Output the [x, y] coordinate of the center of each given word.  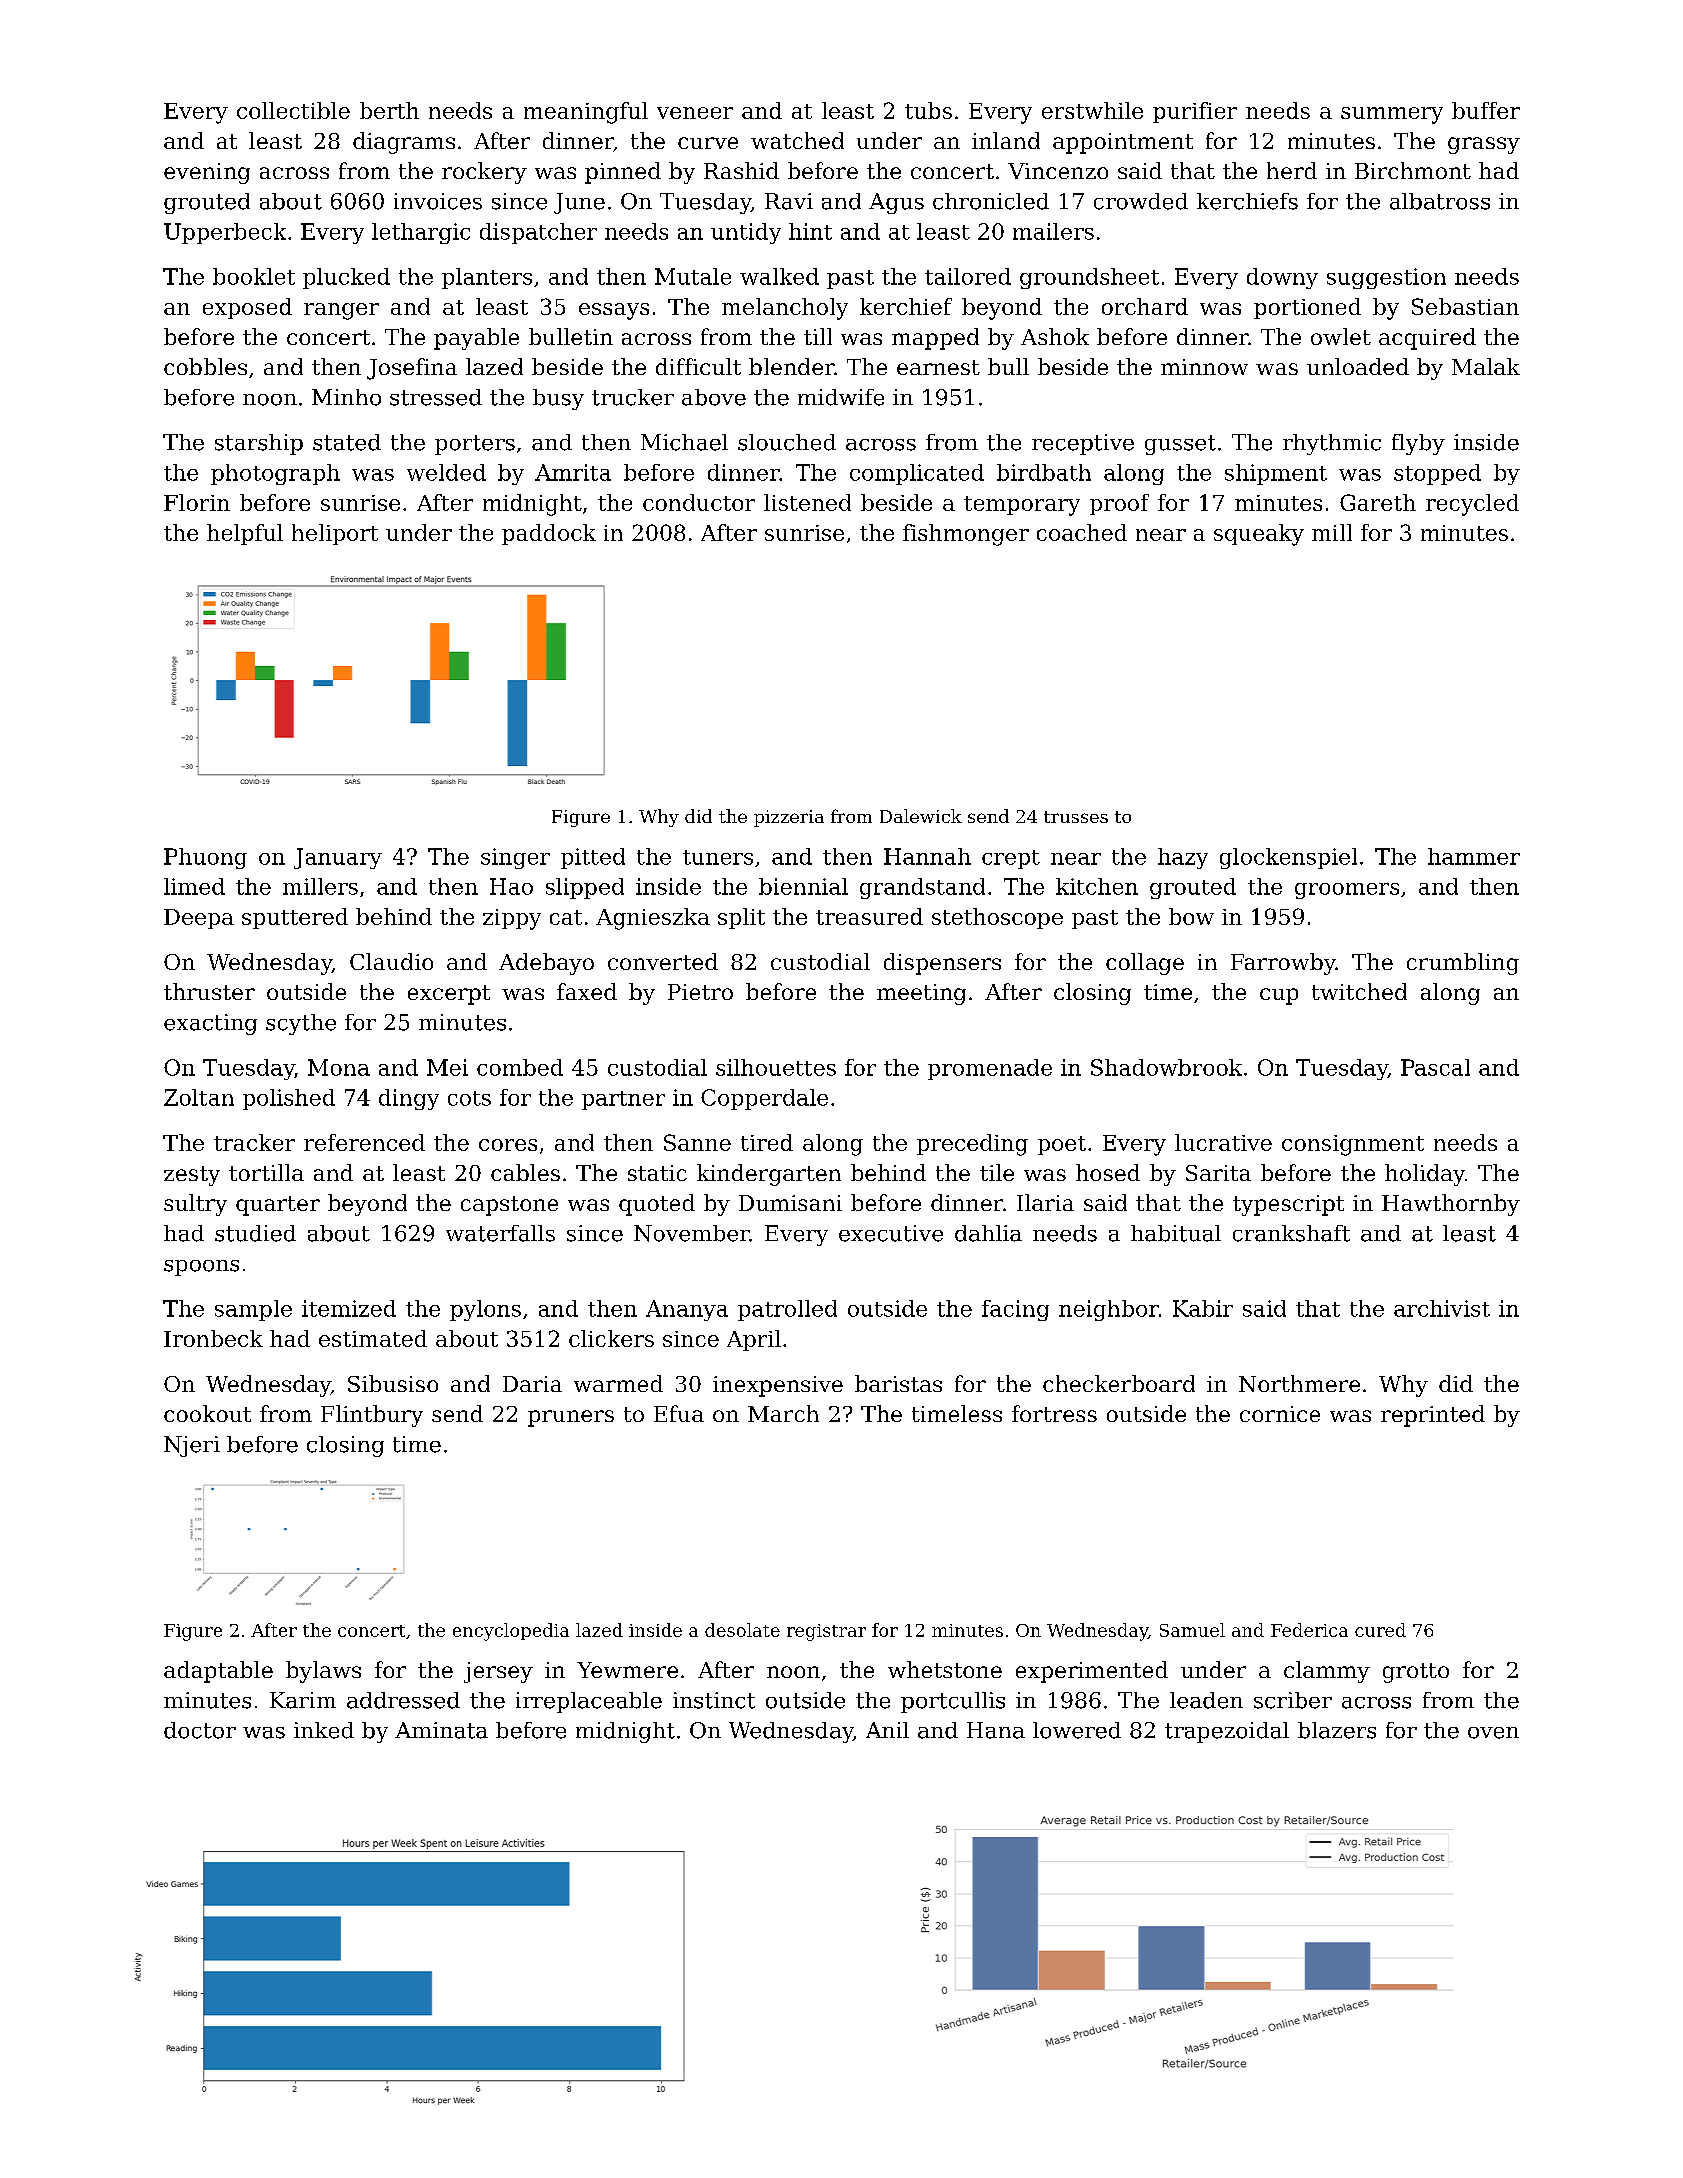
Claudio [391, 961]
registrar [826, 1632]
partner [623, 1100]
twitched [1359, 991]
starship [259, 444]
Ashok [1055, 336]
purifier [1195, 112]
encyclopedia [511, 1632]
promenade [990, 1069]
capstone [509, 1206]
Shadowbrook [1166, 1067]
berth [389, 110]
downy [1282, 278]
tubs [928, 110]
